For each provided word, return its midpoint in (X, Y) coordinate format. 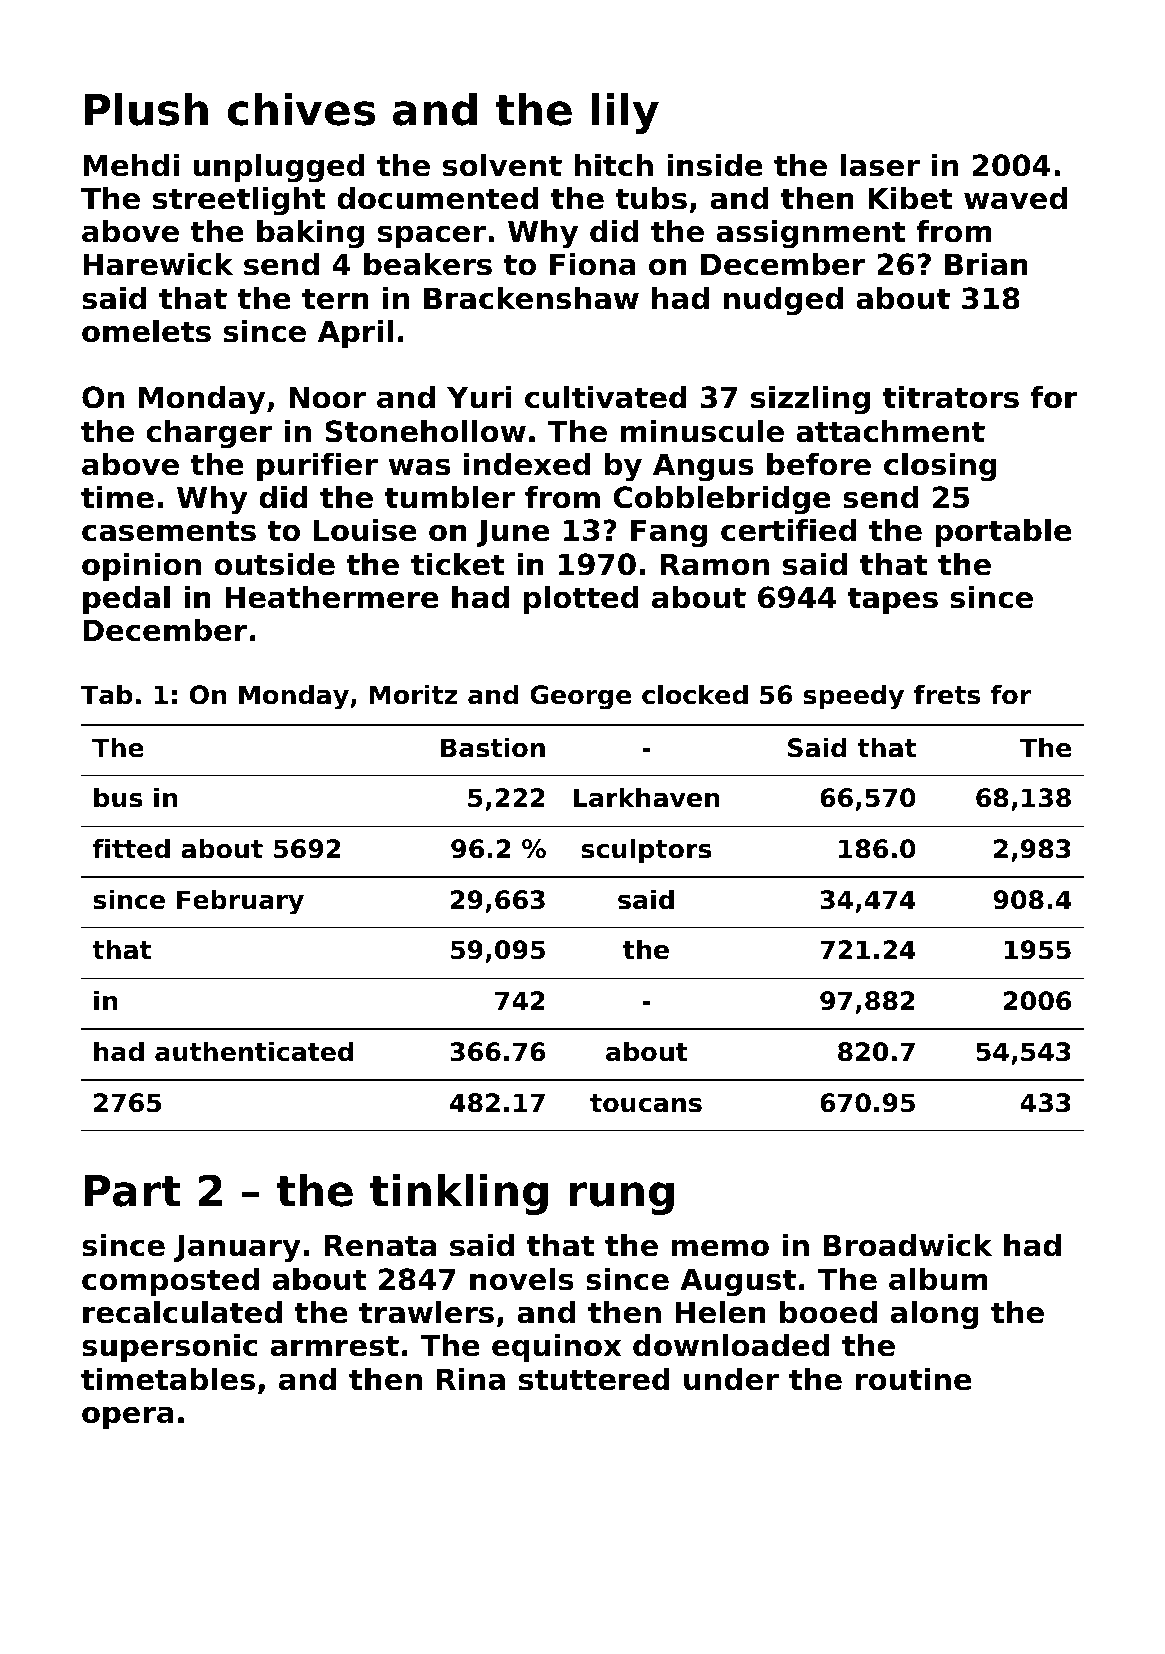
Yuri (479, 397)
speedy (854, 697)
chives (301, 109)
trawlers (426, 1312)
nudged (783, 301)
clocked (695, 694)
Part (132, 1191)
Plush (146, 109)
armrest (335, 1346)
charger (210, 434)
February (240, 902)
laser (880, 165)
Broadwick (907, 1245)
